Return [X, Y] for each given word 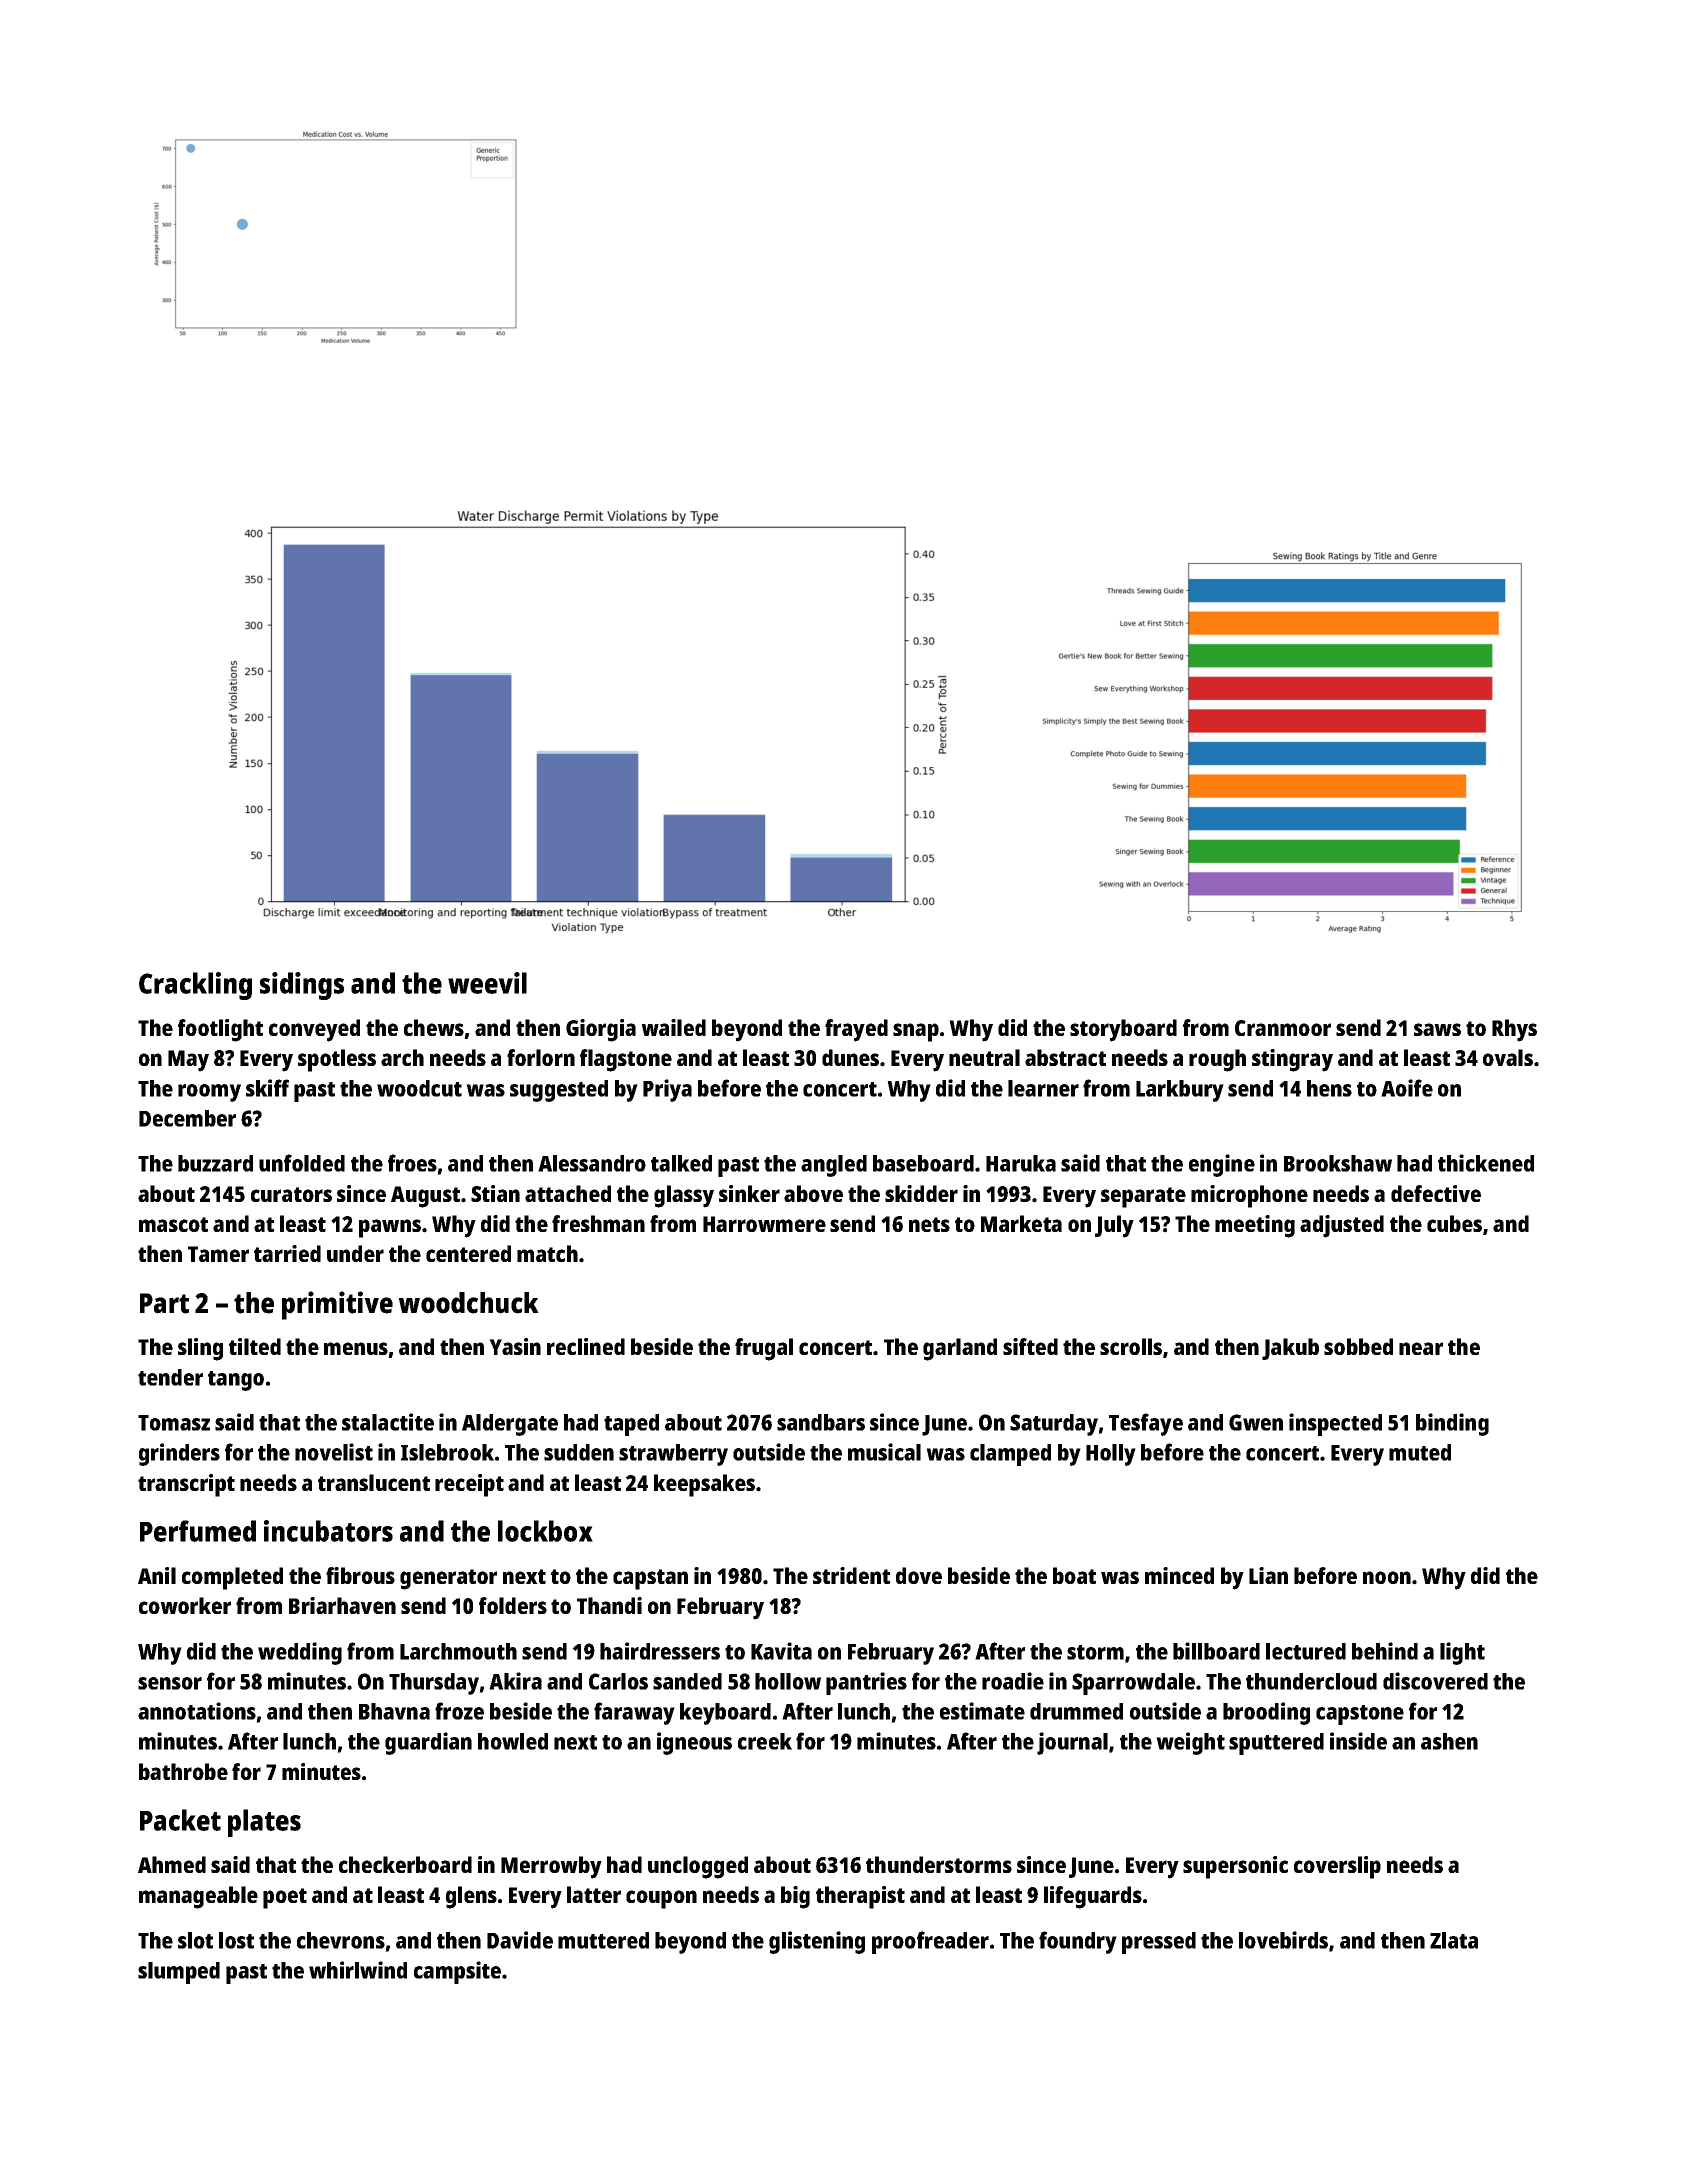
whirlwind [358, 1970]
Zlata [1454, 1940]
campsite [457, 1972]
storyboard [1123, 1030]
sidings [302, 986]
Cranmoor [1283, 1028]
